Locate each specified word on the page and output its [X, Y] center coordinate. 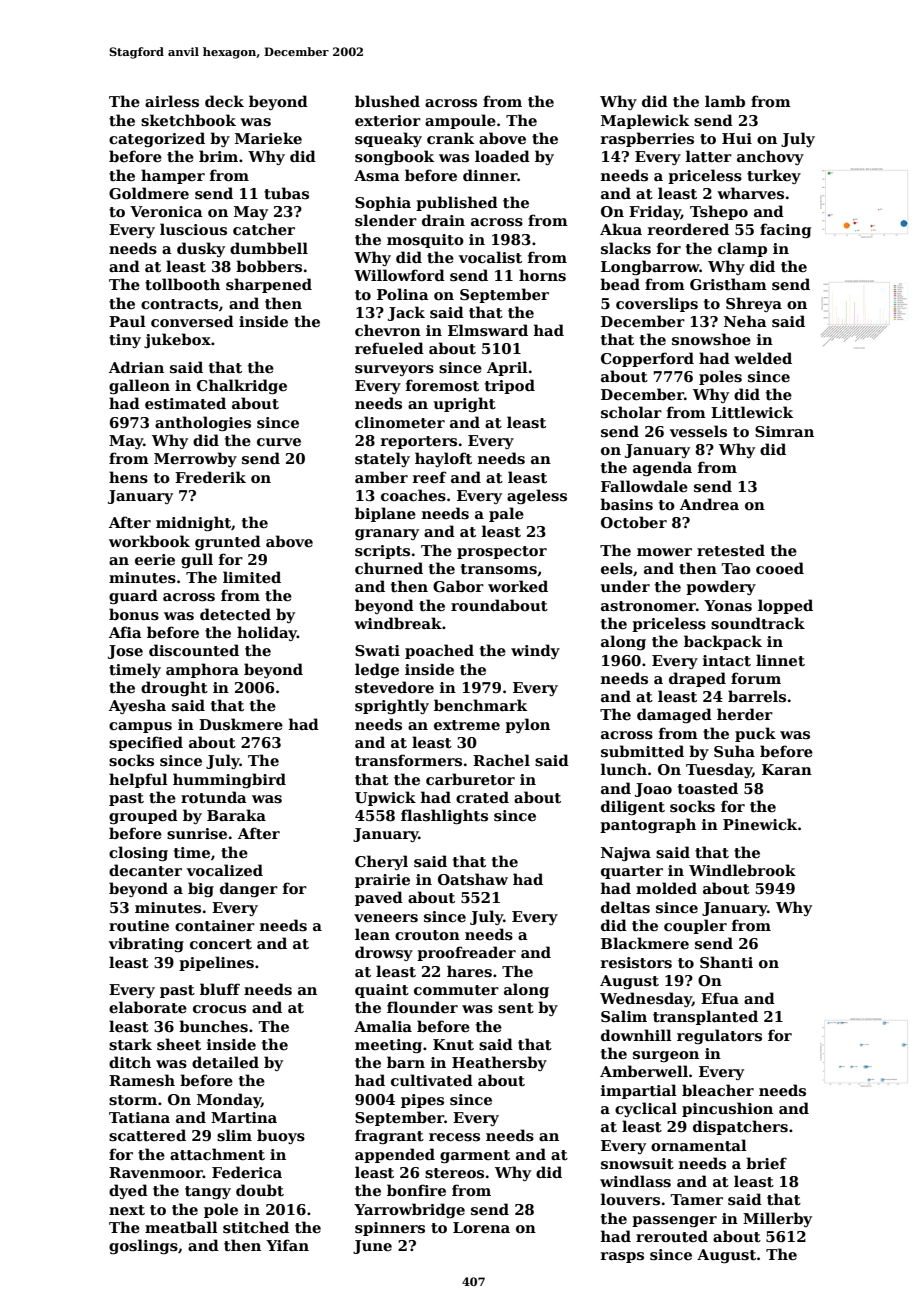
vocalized [225, 870]
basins [626, 504]
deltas [625, 907]
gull [197, 560]
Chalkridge [242, 386]
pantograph [648, 825]
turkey [774, 176]
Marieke [268, 138]
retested [731, 550]
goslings [143, 1246]
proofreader [466, 953]
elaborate [148, 1007]
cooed [780, 568]
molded [666, 888]
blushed [387, 101]
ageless [537, 496]
